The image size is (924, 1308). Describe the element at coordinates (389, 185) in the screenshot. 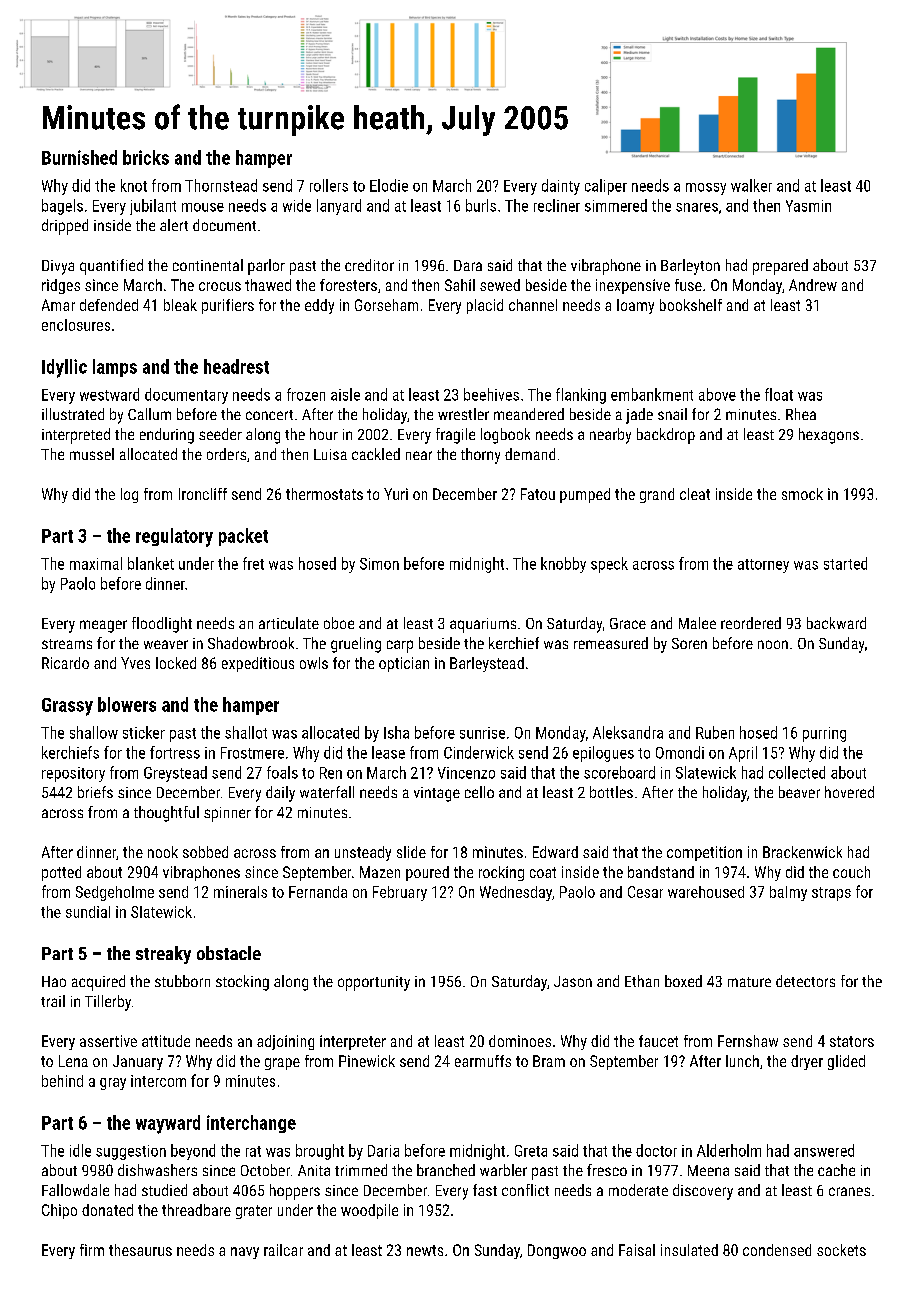

I see `Elodie` at that location.
